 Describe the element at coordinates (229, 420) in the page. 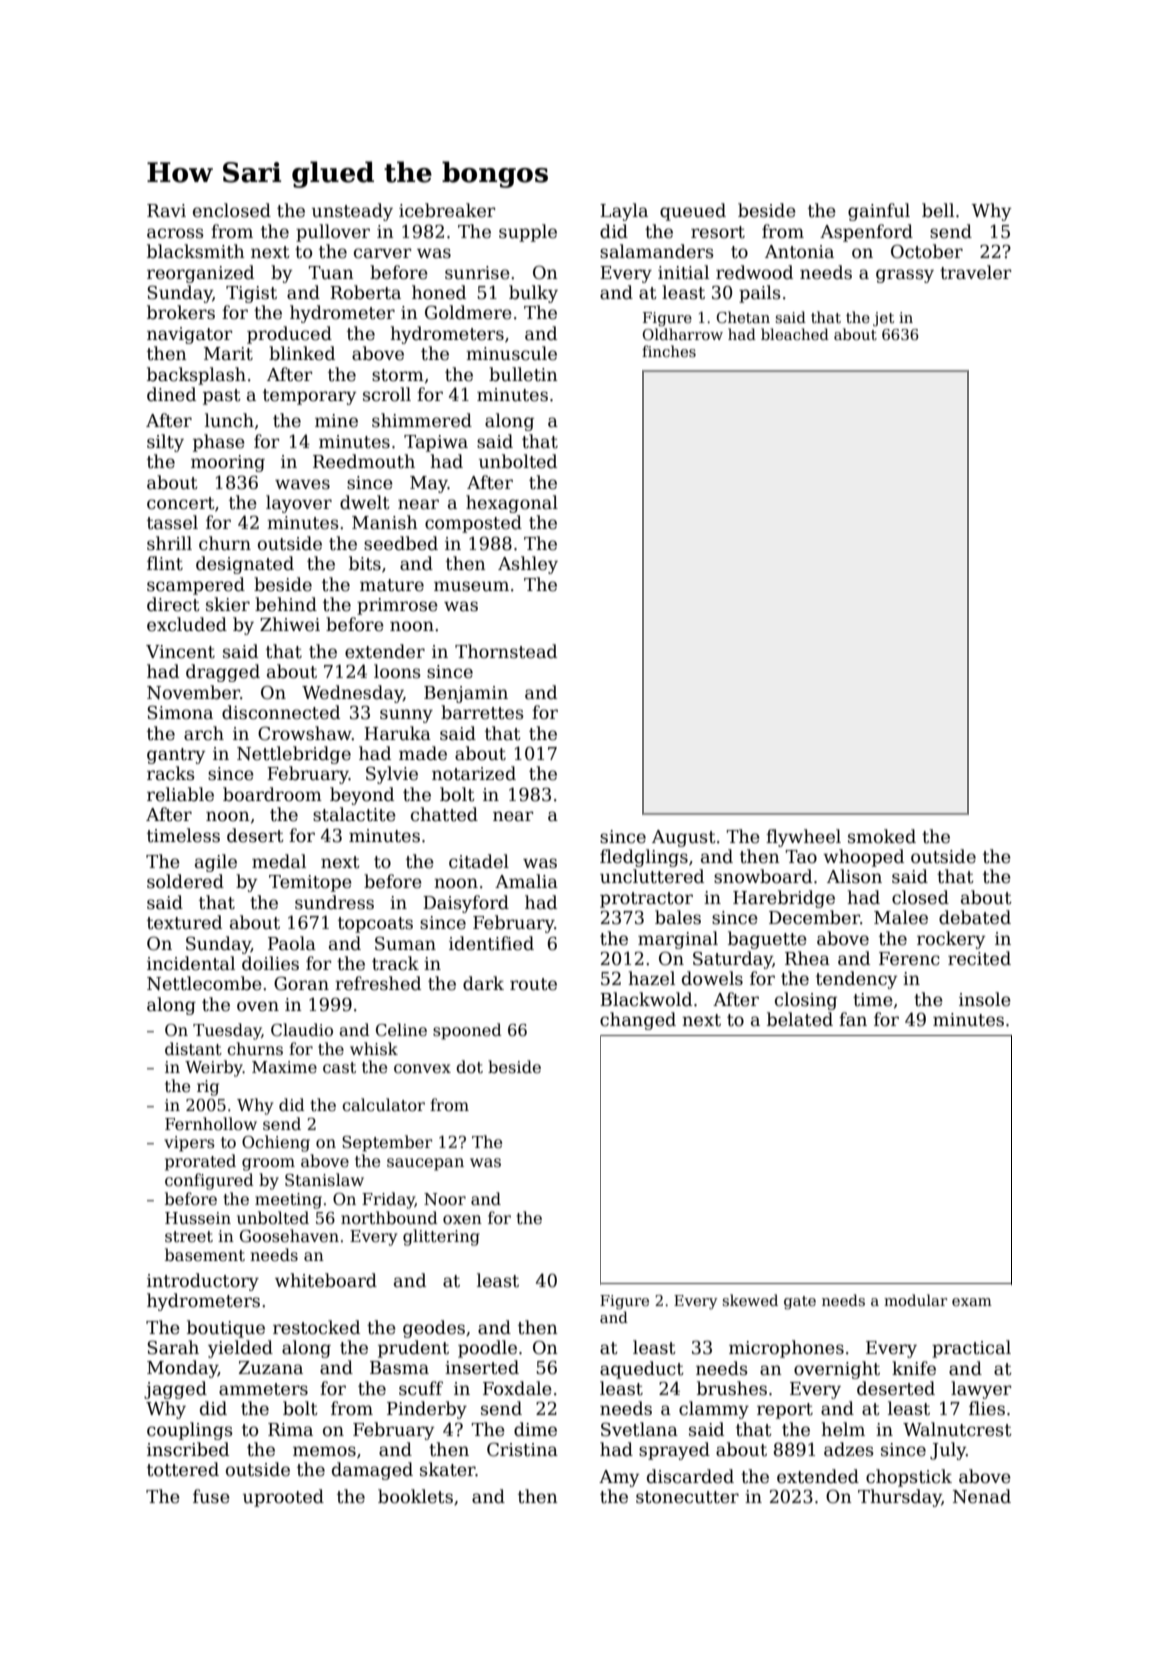

I see `lunch` at that location.
